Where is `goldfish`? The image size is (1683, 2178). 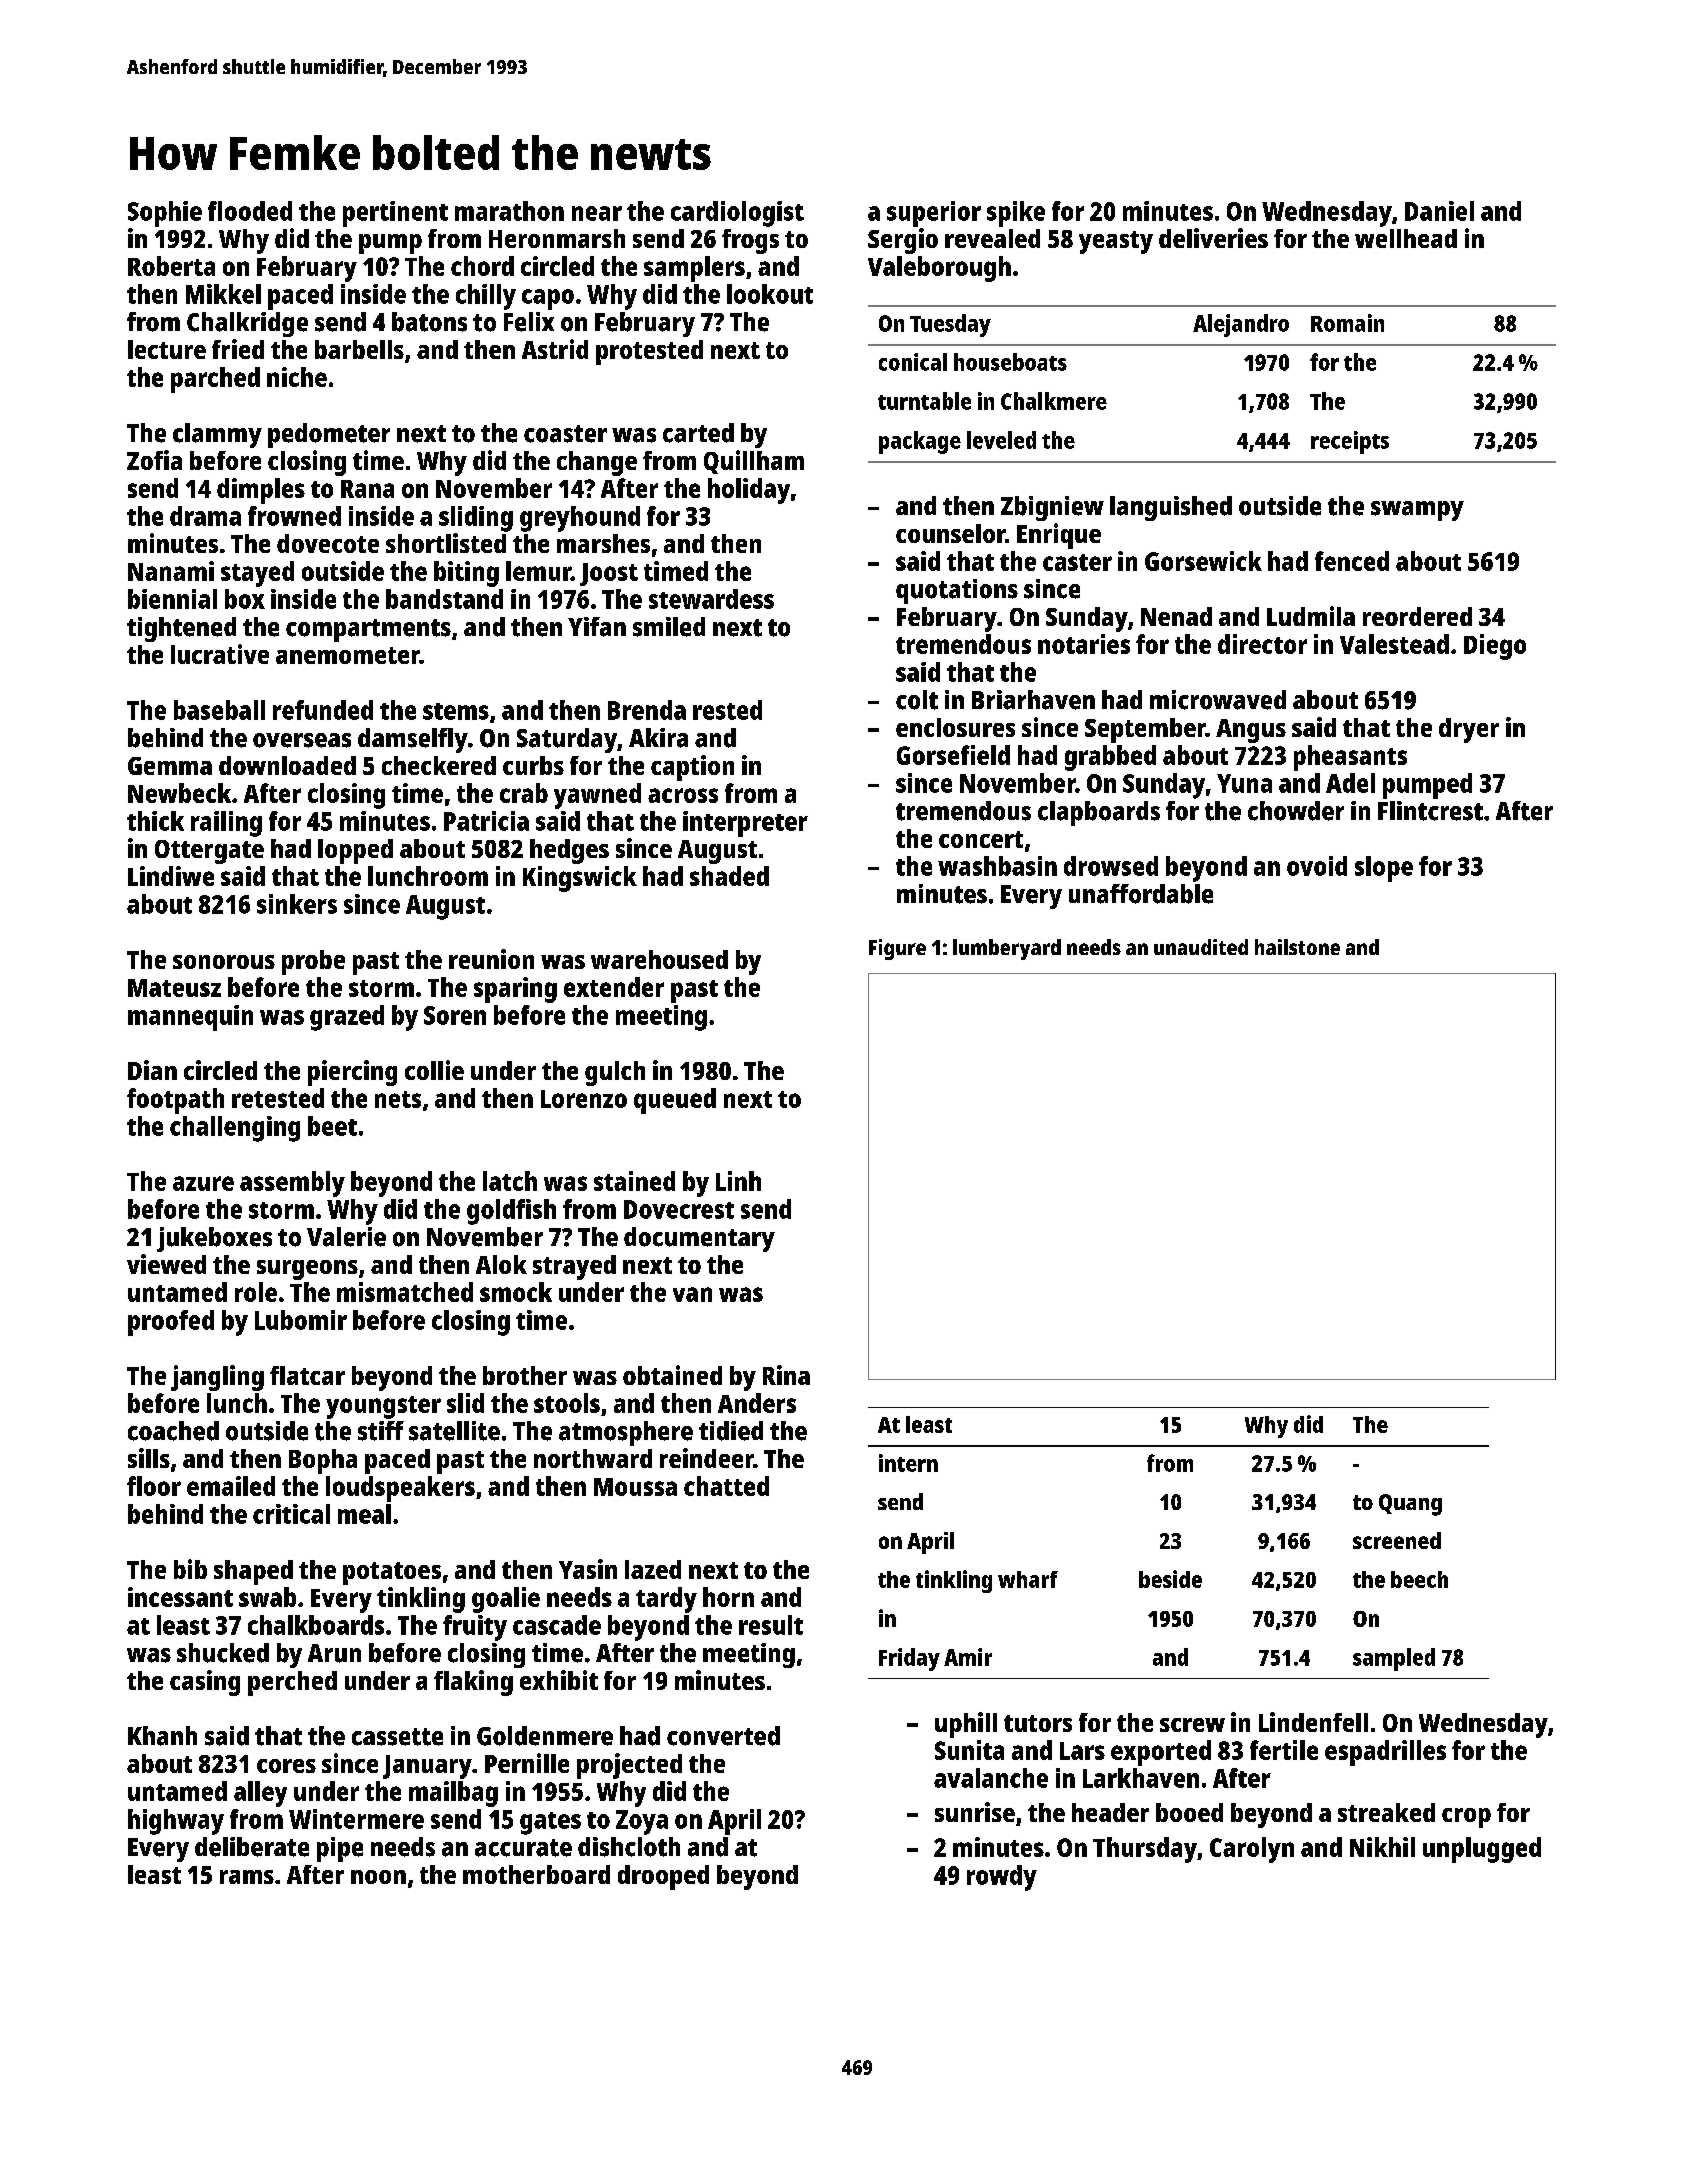
goldfish is located at coordinates (511, 1212).
